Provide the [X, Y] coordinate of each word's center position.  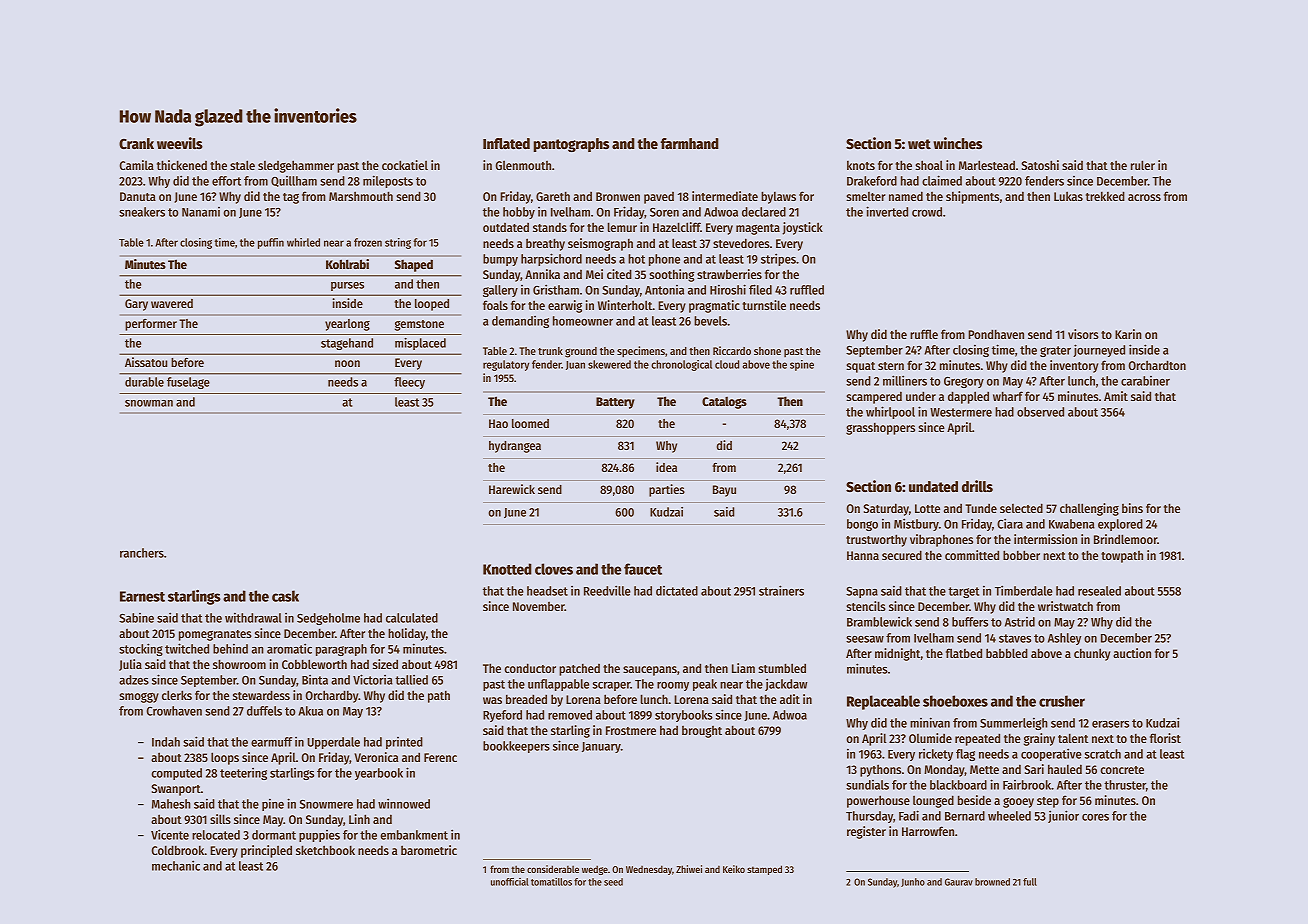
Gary [136, 305]
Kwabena [1072, 524]
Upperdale [333, 743]
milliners [905, 380]
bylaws [778, 197]
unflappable [558, 685]
